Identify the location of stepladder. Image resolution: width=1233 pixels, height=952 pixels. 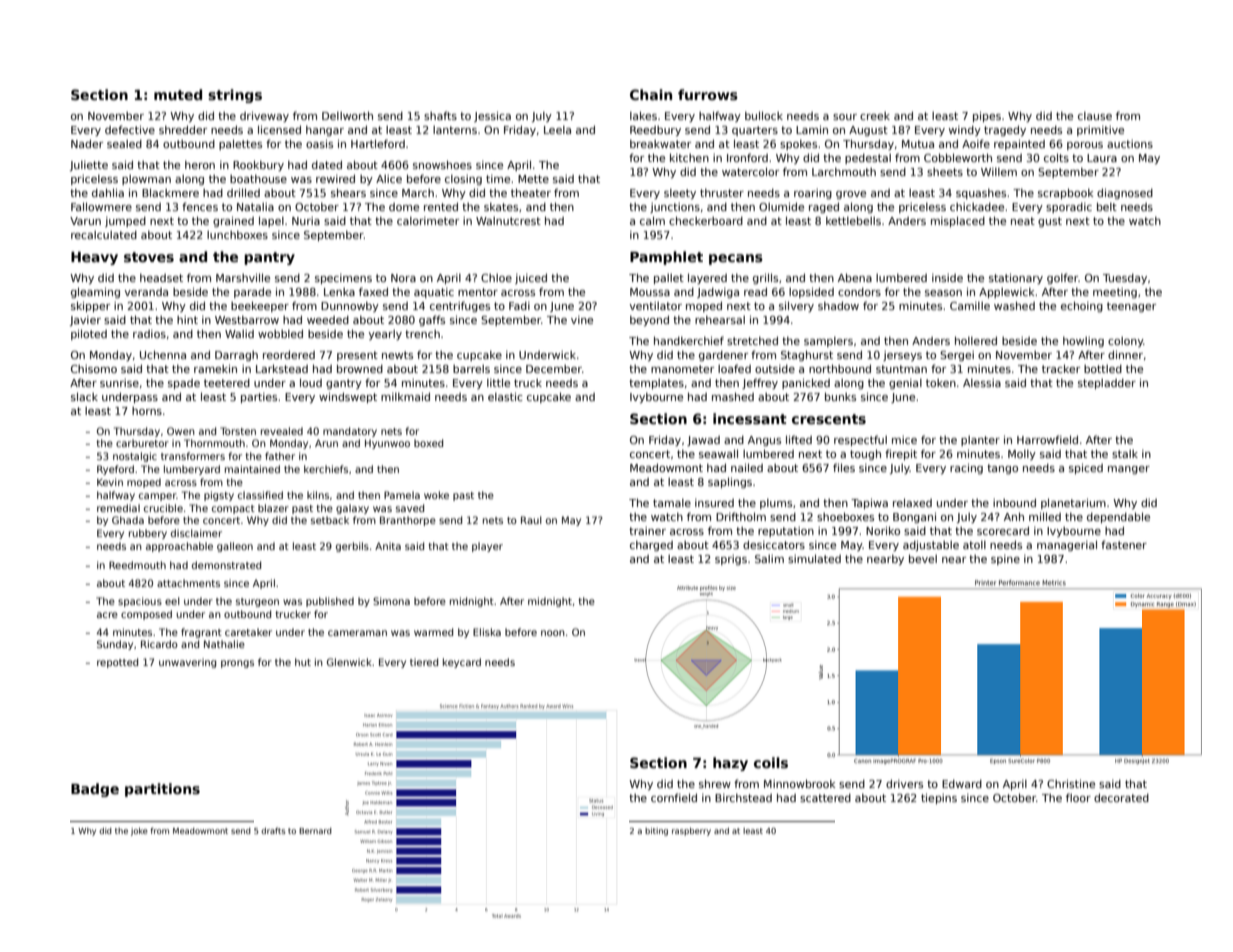
(1107, 383).
